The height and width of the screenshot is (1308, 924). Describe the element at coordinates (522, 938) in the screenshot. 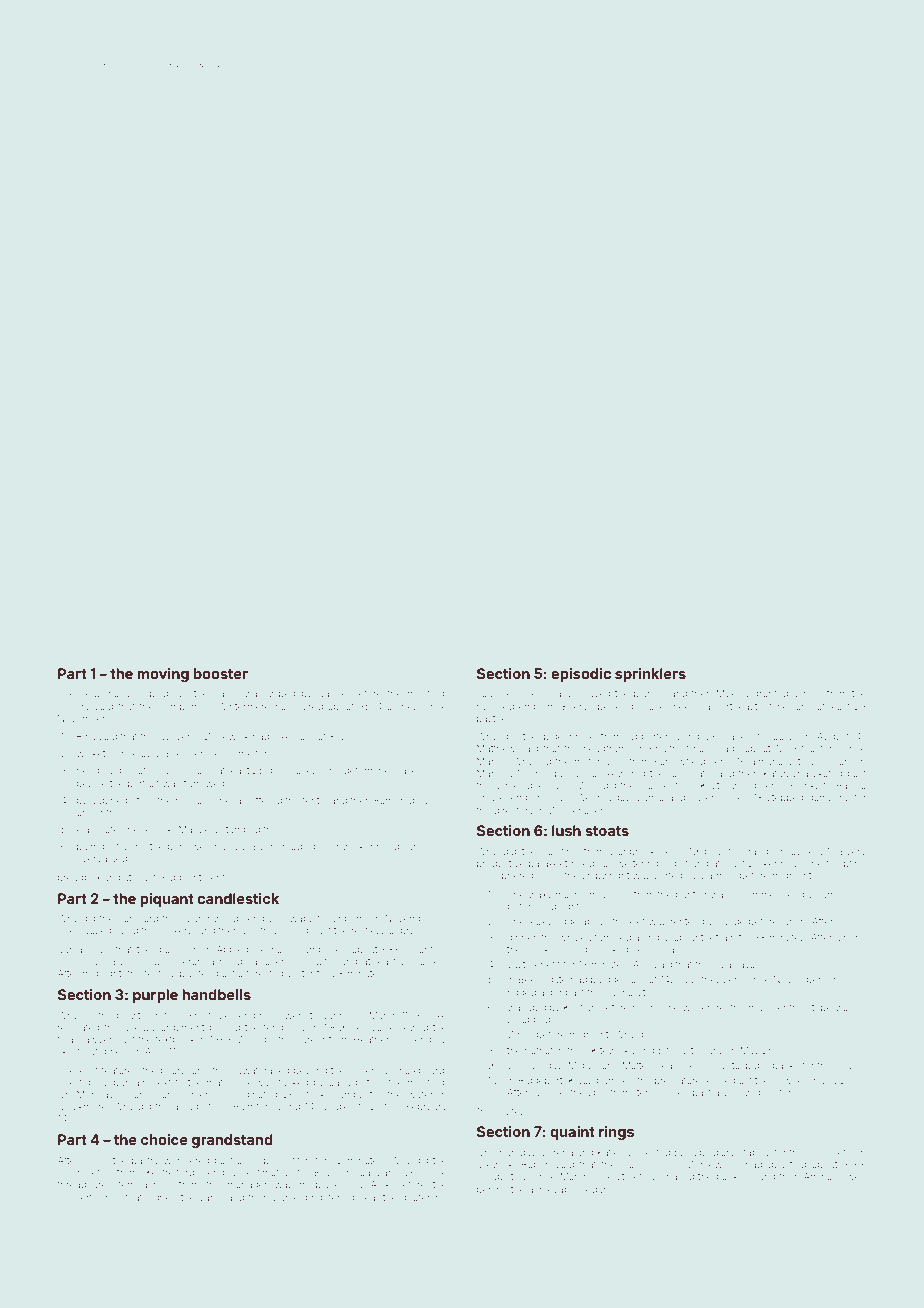

I see `dinner` at that location.
